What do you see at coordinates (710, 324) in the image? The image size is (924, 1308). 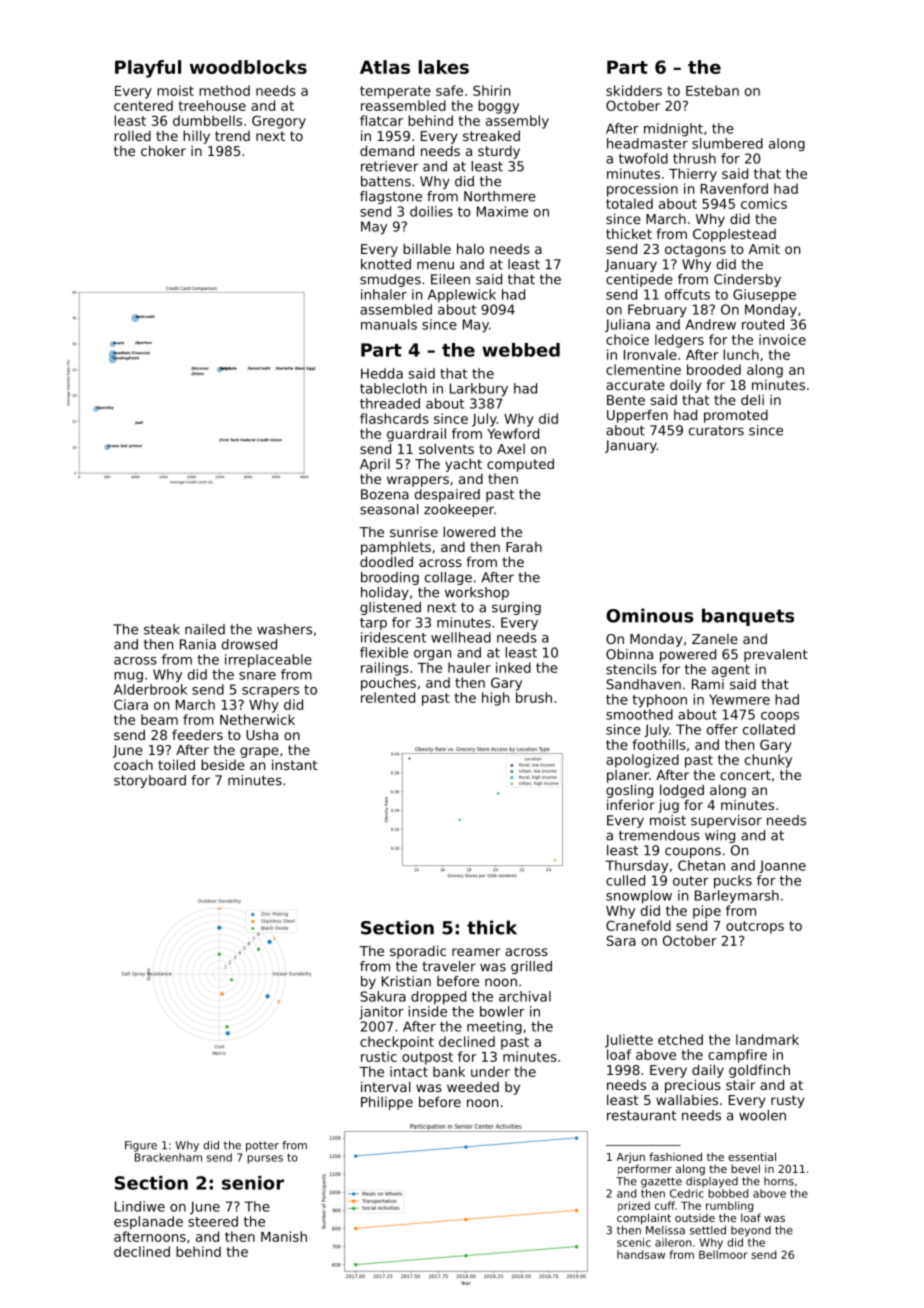 I see `Andrew` at bounding box center [710, 324].
